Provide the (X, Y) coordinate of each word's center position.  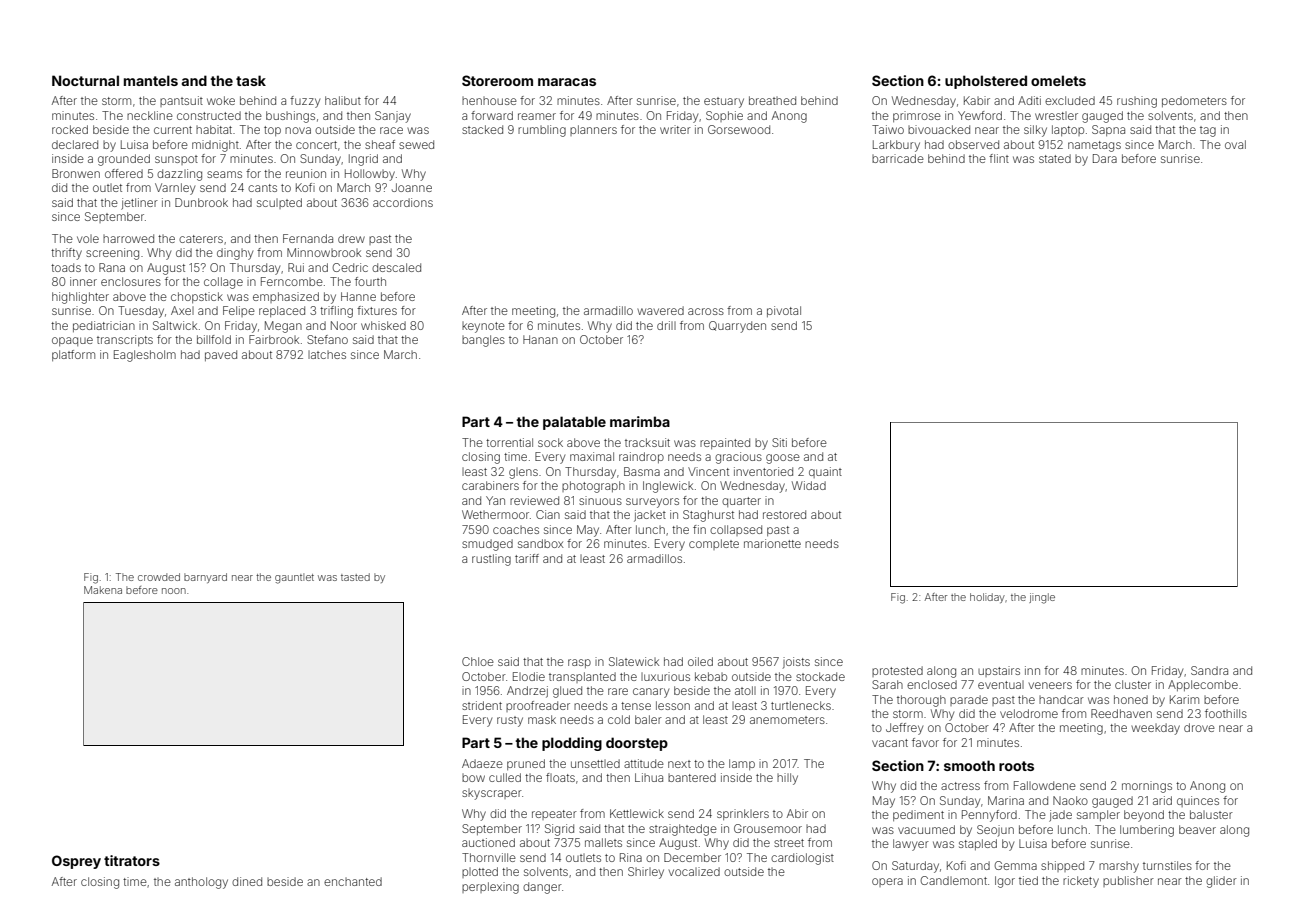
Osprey (76, 862)
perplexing (490, 888)
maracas (567, 82)
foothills (1226, 713)
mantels (151, 80)
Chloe (478, 661)
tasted (355, 577)
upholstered (986, 82)
